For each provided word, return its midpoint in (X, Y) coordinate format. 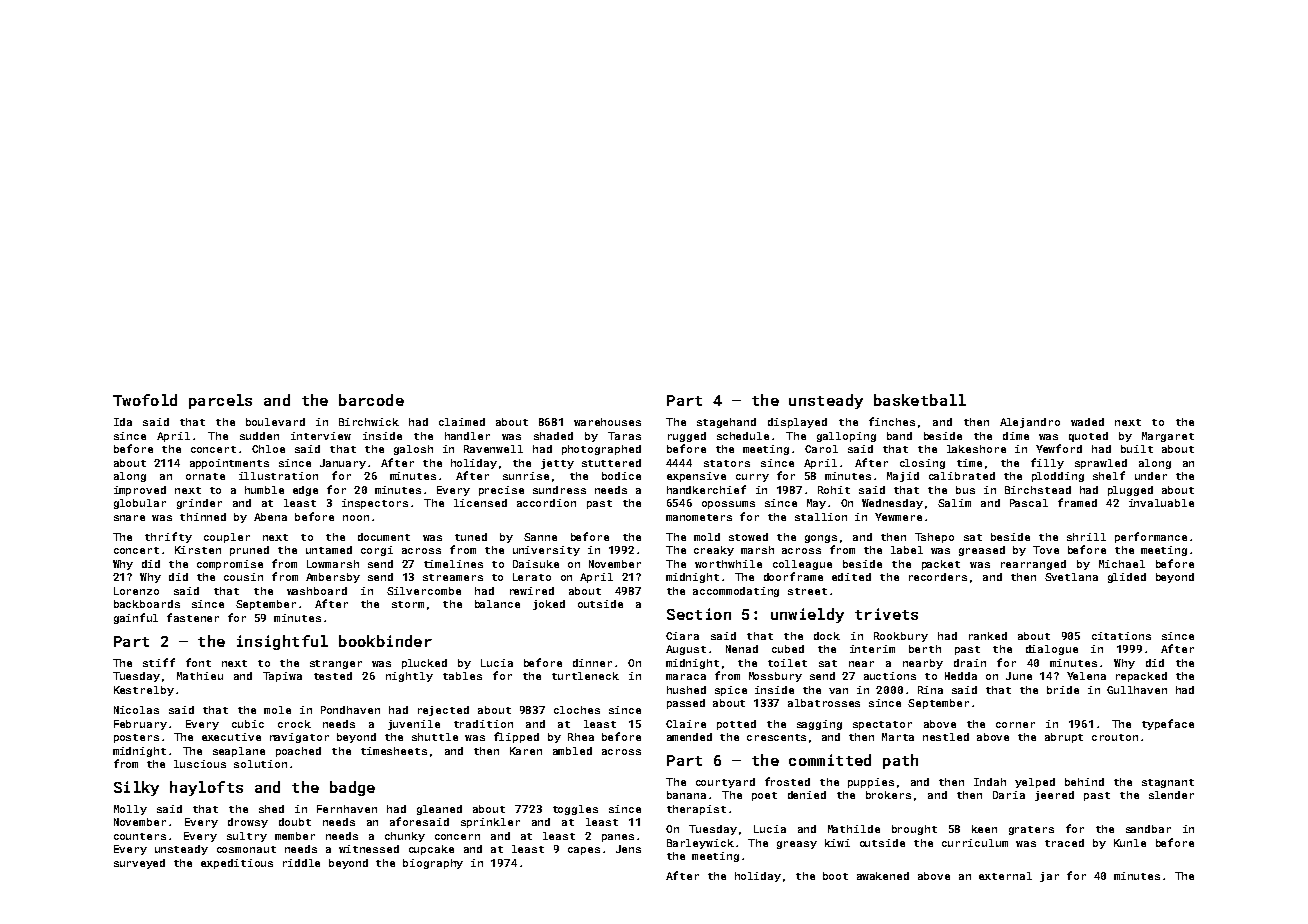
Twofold (145, 400)
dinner (592, 663)
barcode (371, 400)
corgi (377, 551)
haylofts (206, 788)
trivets (886, 614)
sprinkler (490, 823)
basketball (920, 400)
